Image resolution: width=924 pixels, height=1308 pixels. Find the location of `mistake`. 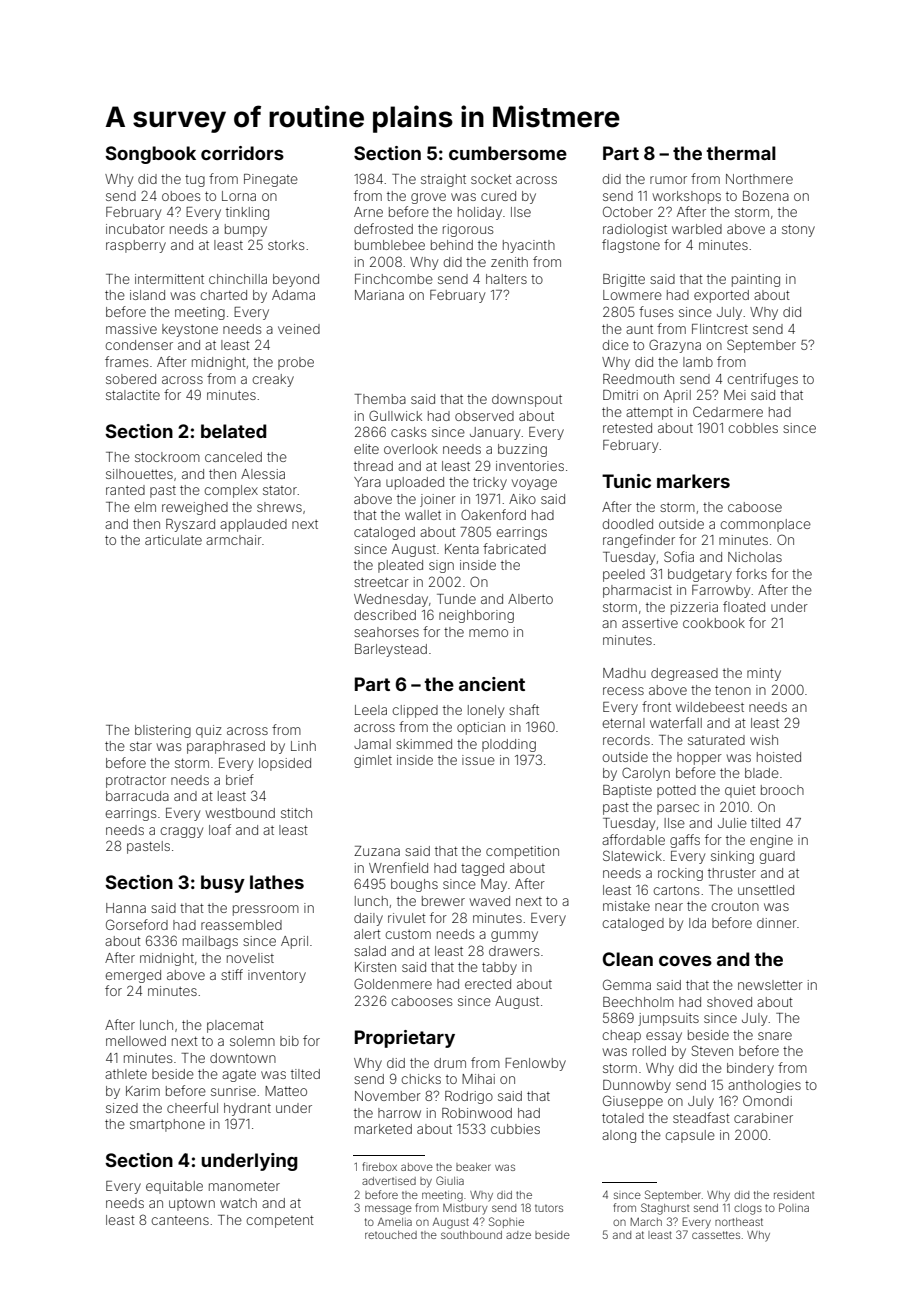

mistake is located at coordinates (626, 906).
